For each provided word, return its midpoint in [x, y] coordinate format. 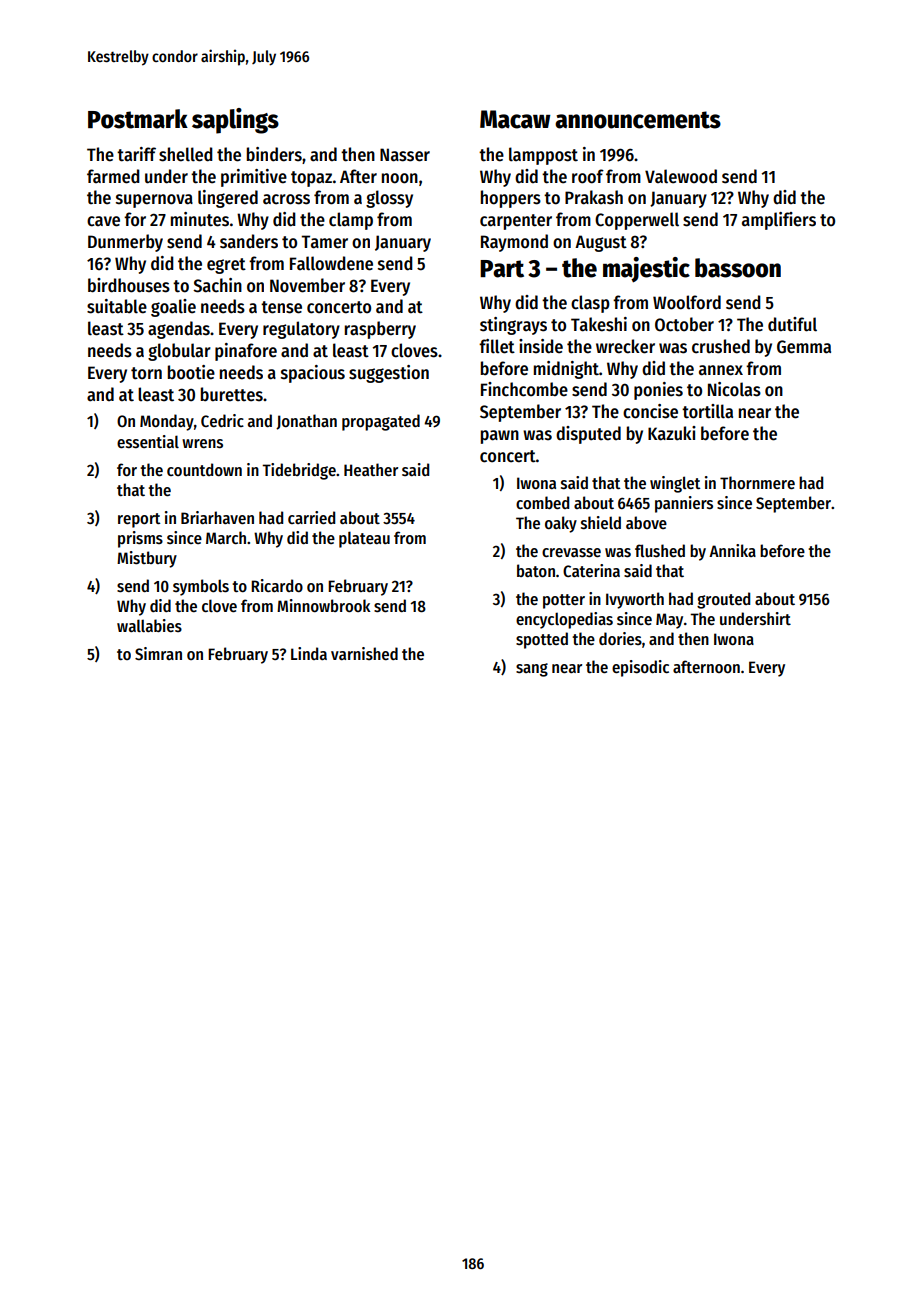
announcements [638, 120]
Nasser [405, 155]
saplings [235, 121]
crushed [721, 346]
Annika [732, 550]
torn [146, 373]
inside [541, 346]
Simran [158, 653]
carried [311, 518]
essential [148, 442]
